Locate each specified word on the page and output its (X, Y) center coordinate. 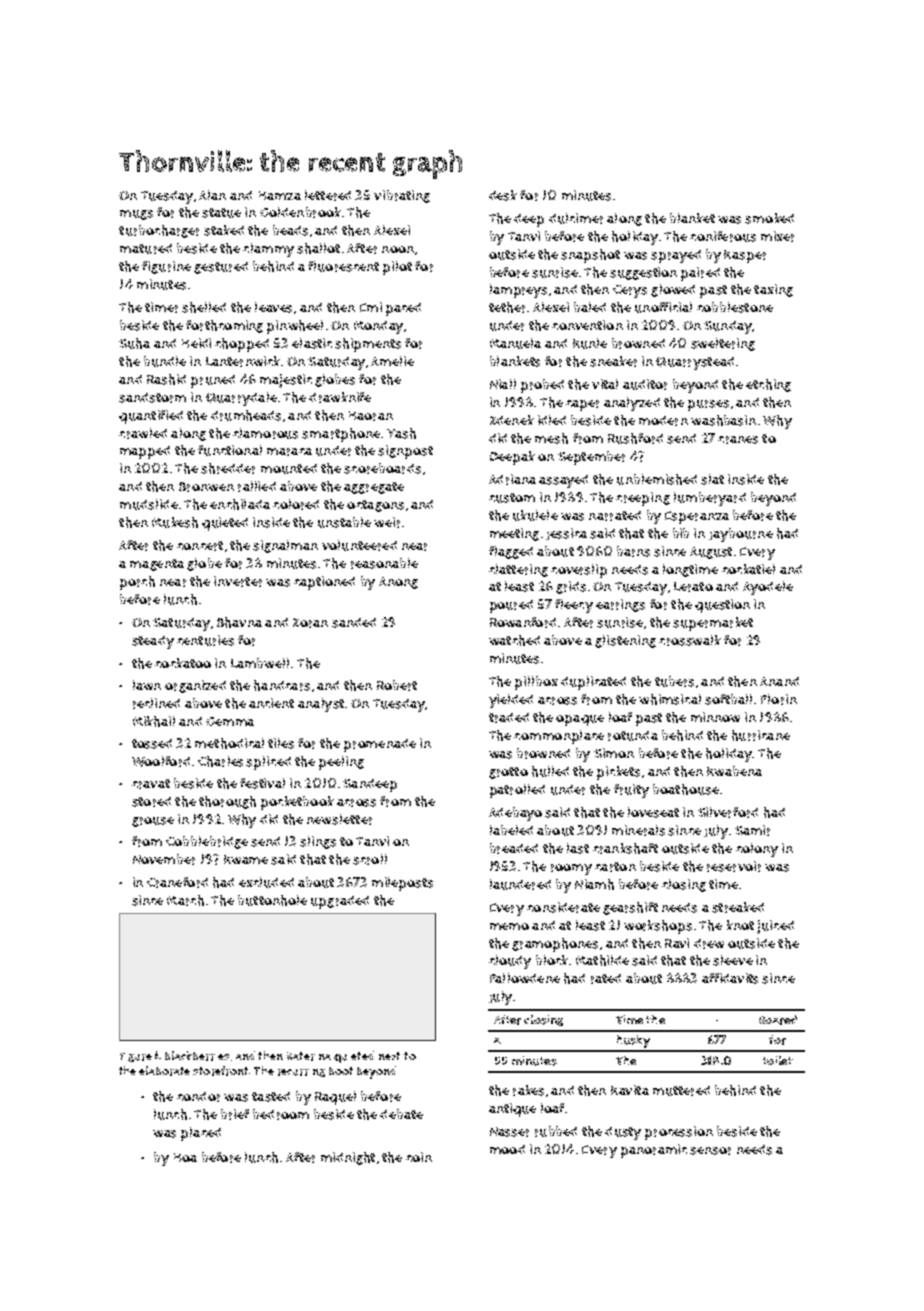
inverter (238, 581)
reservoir (734, 866)
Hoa (185, 1157)
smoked (769, 218)
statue (221, 213)
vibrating (402, 196)
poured (511, 606)
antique (512, 1110)
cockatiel (748, 569)
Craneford (177, 882)
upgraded (340, 902)
